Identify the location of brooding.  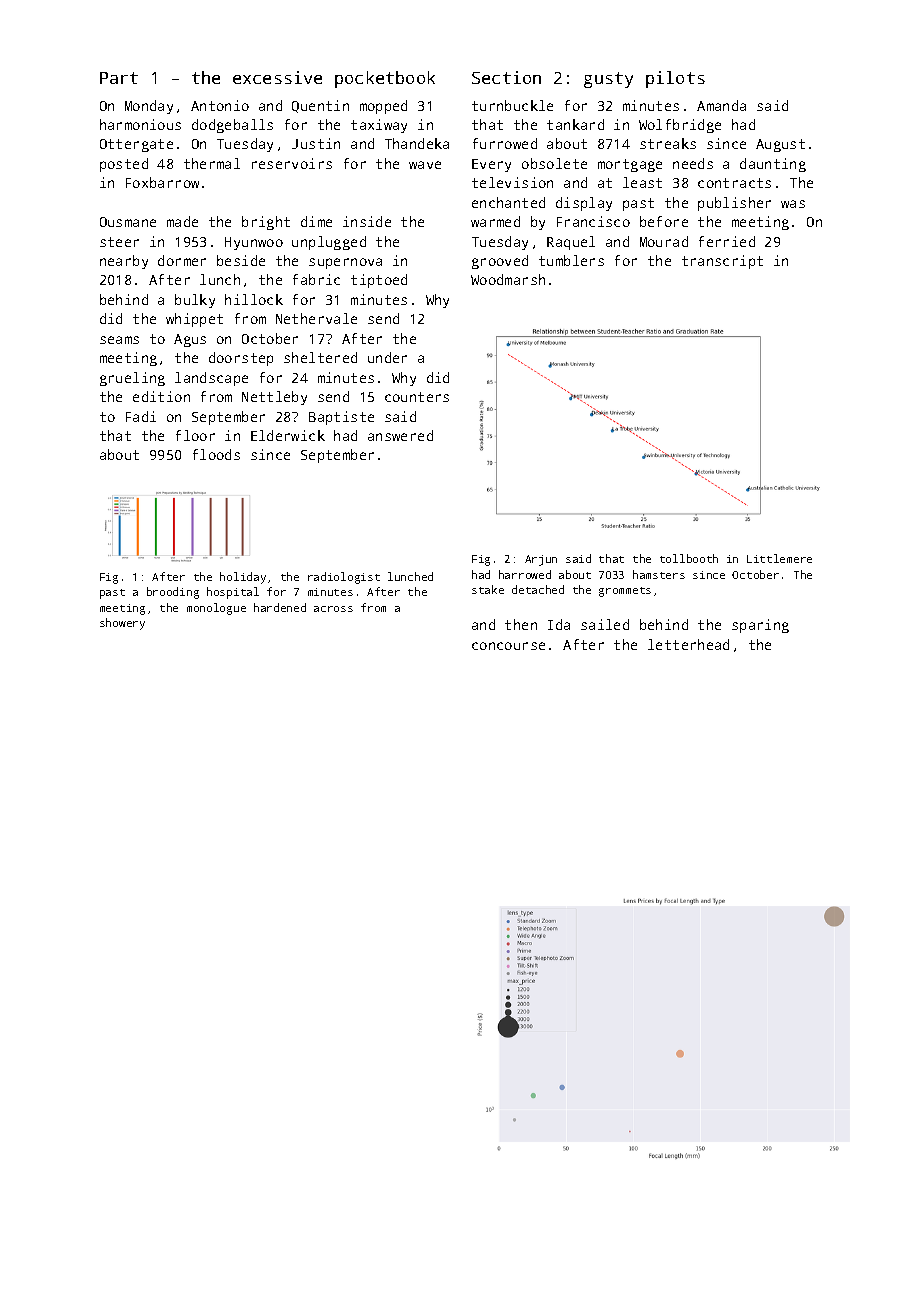
(173, 593).
